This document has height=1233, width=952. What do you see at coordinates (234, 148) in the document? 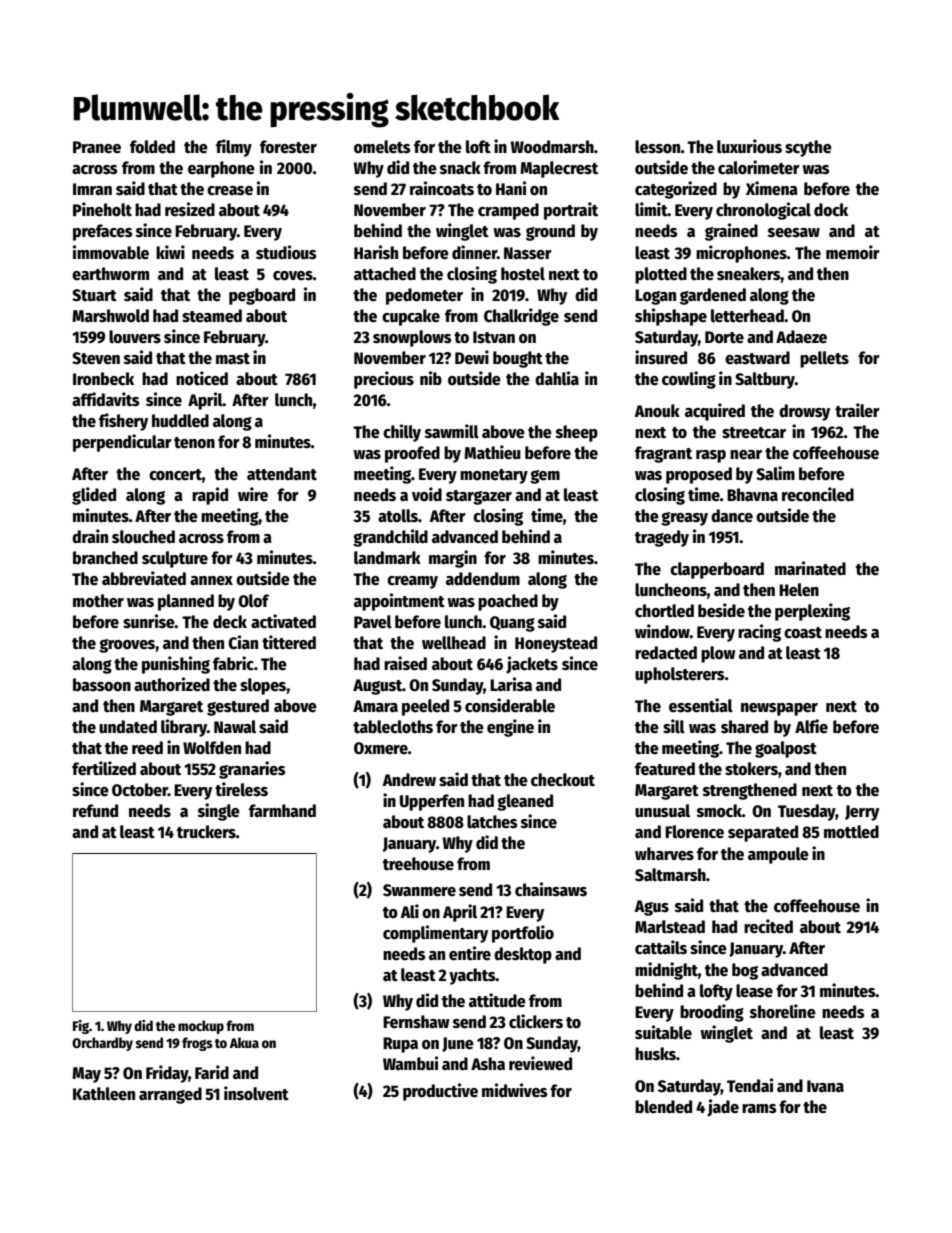
I see `filmy` at bounding box center [234, 148].
